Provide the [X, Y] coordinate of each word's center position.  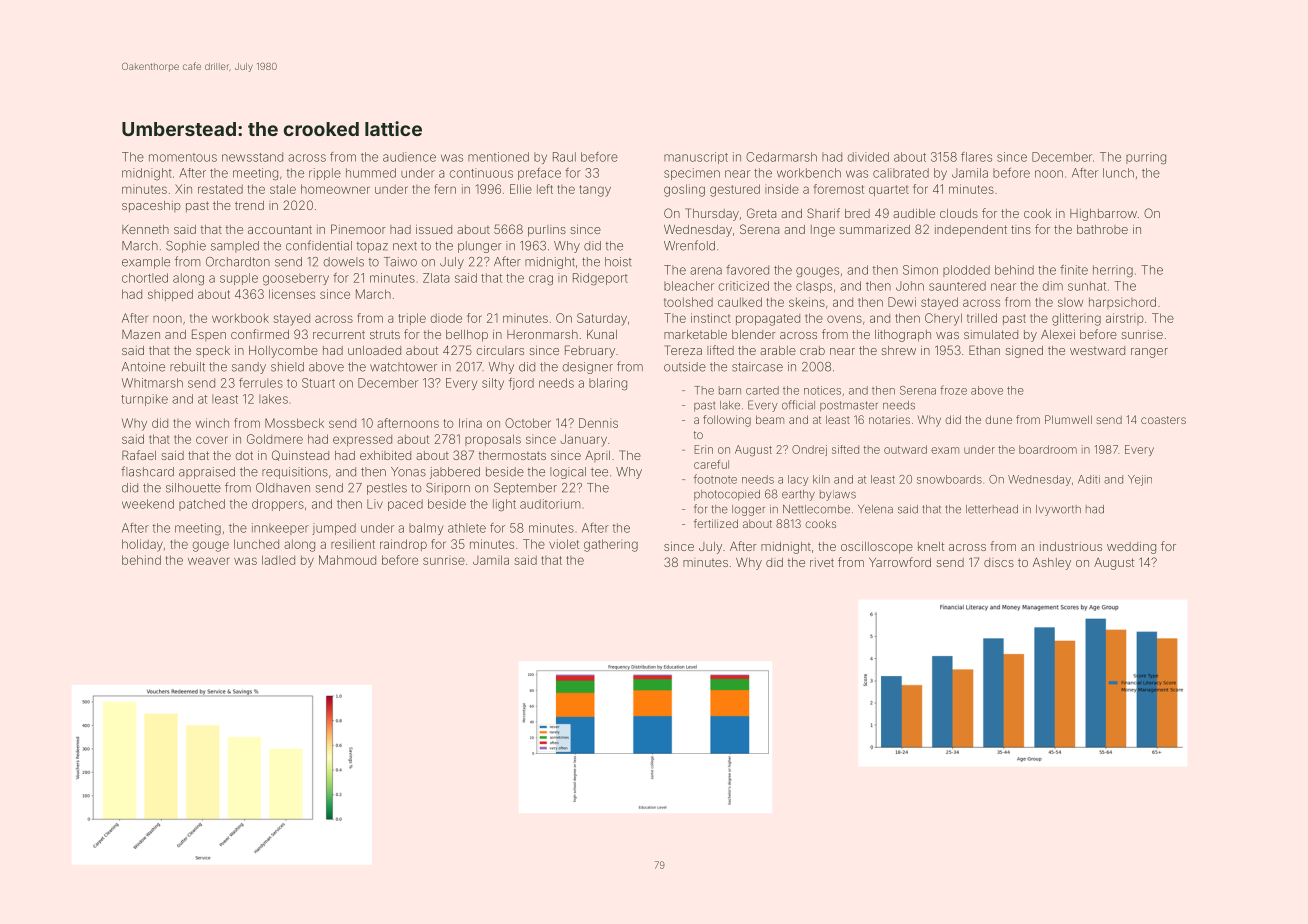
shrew [898, 350]
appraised [207, 473]
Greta [761, 213]
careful [711, 464]
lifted [720, 350]
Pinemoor [358, 229]
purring [1146, 158]
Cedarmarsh [781, 157]
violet [564, 544]
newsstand [252, 157]
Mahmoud [347, 560]
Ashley [1052, 563]
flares [976, 157]
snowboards [949, 479]
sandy [249, 368]
